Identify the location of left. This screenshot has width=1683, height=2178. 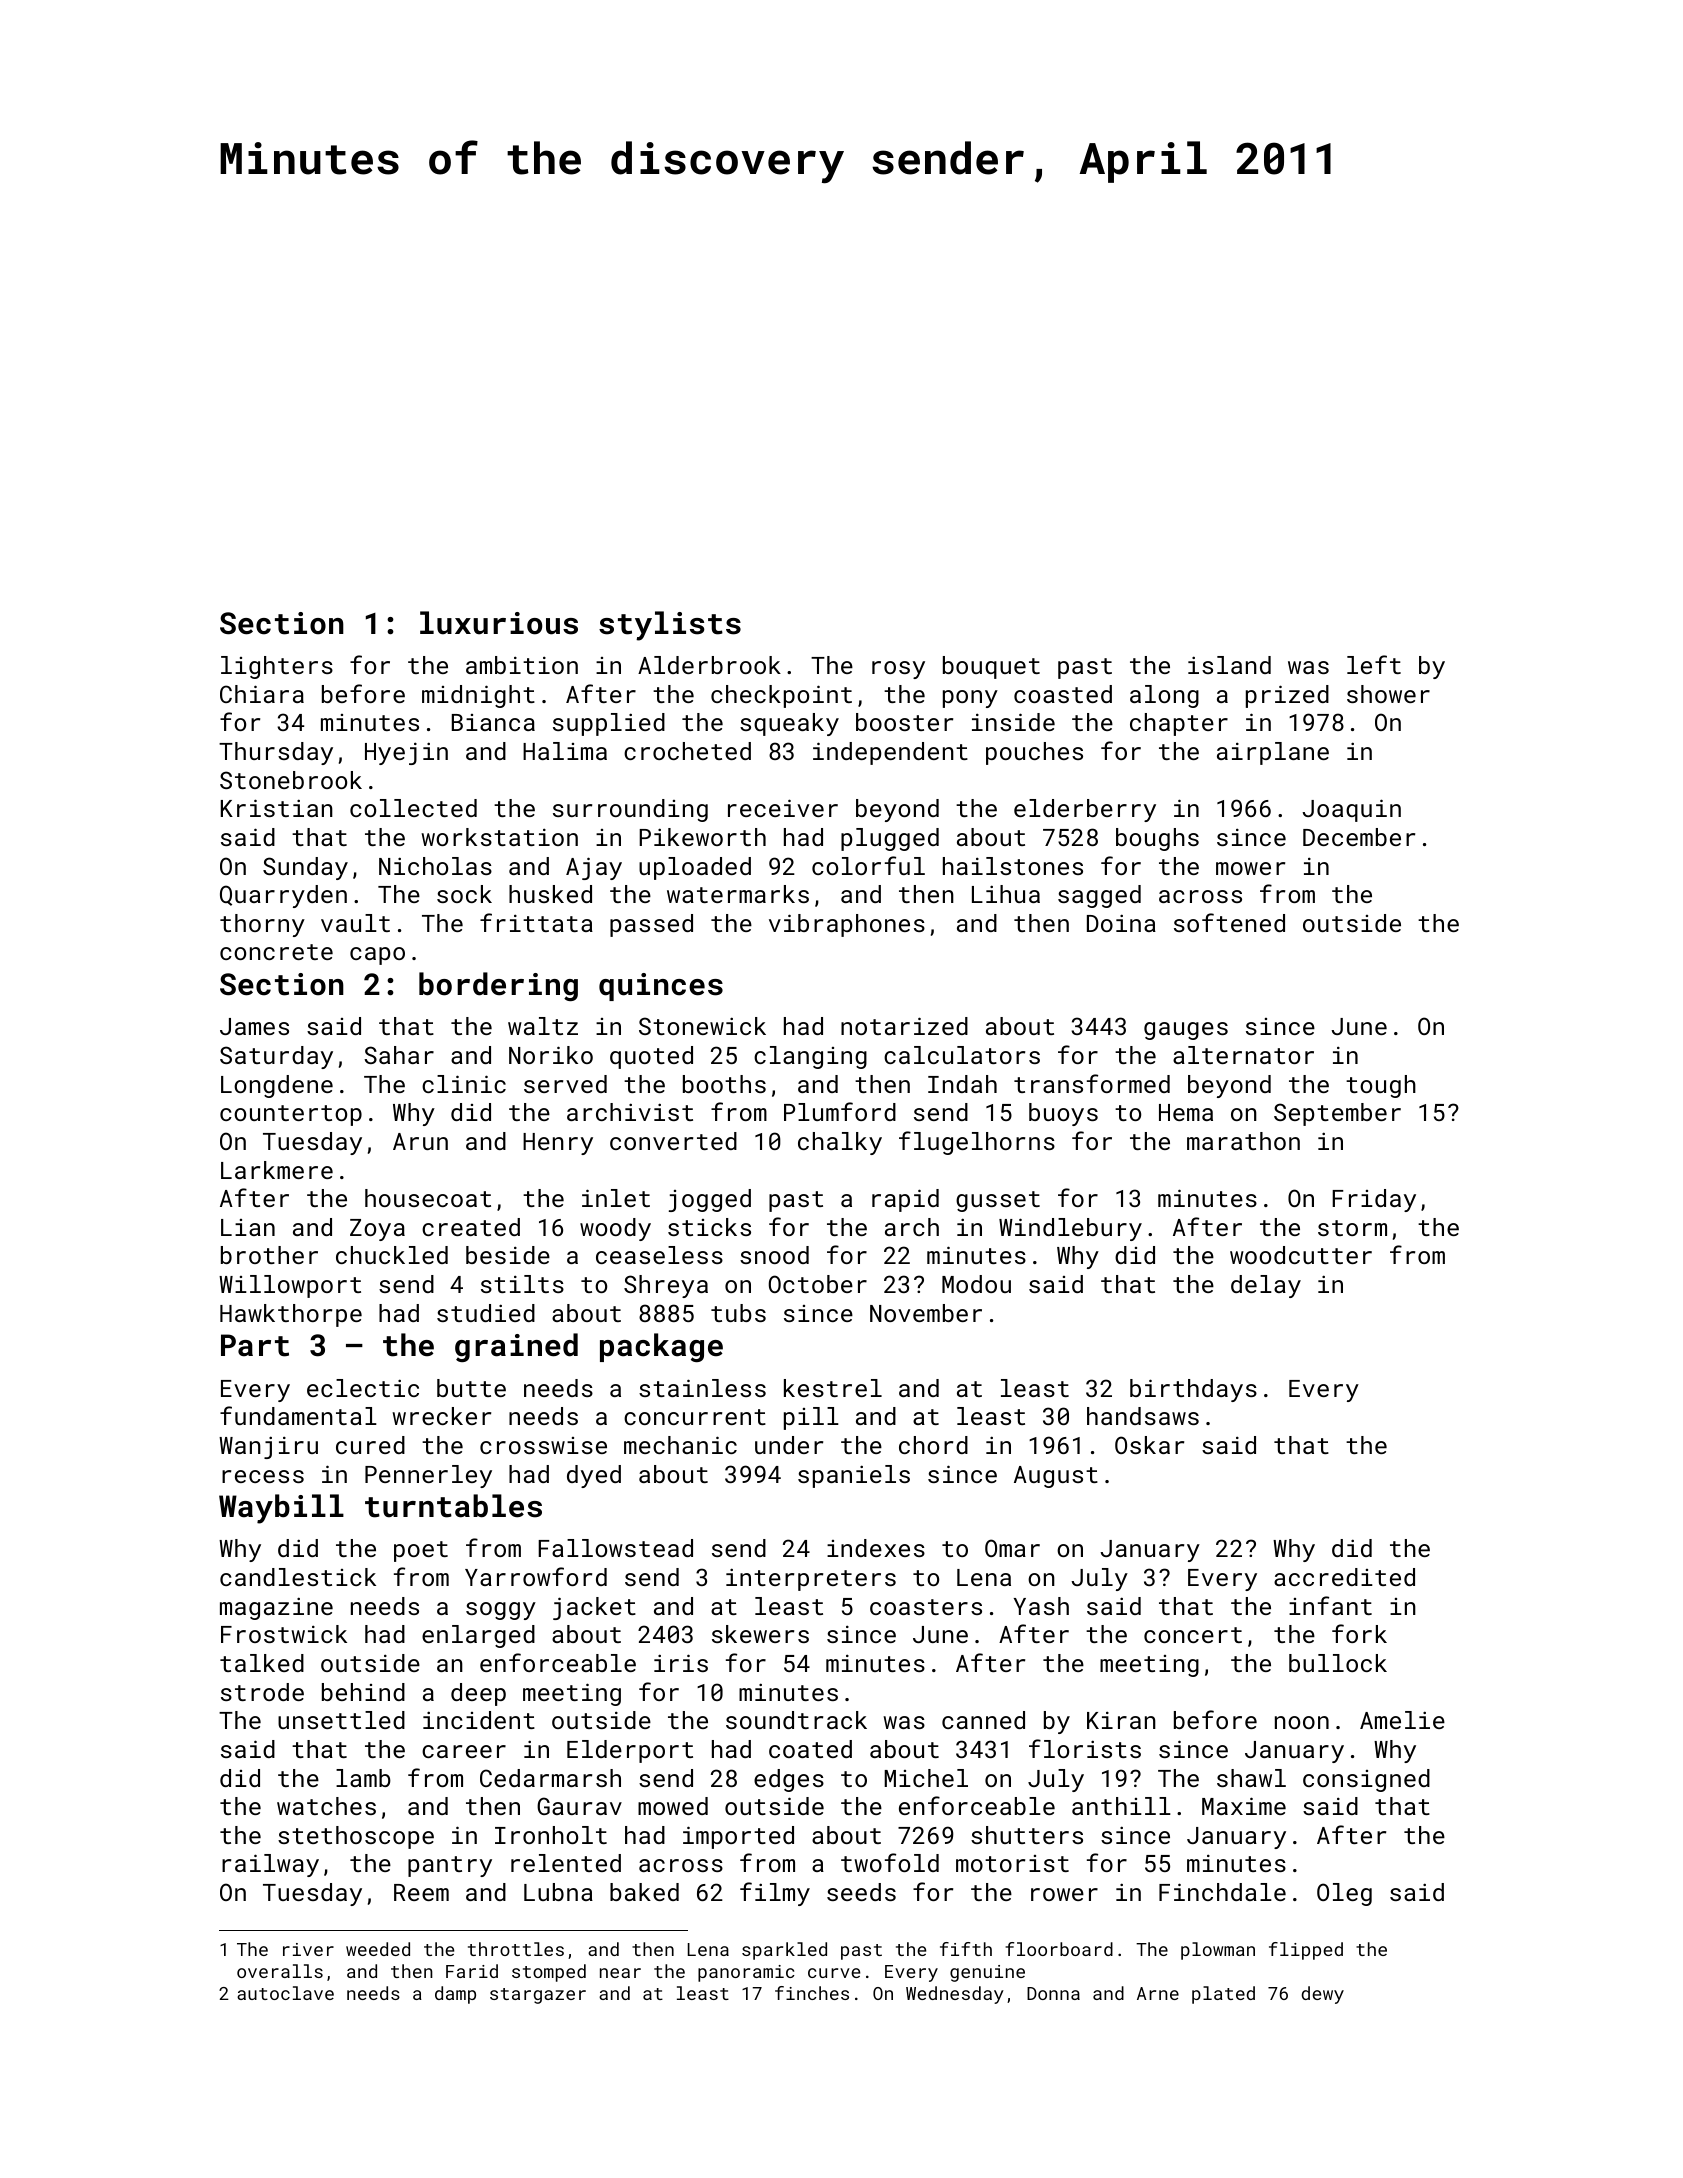
(1374, 664).
